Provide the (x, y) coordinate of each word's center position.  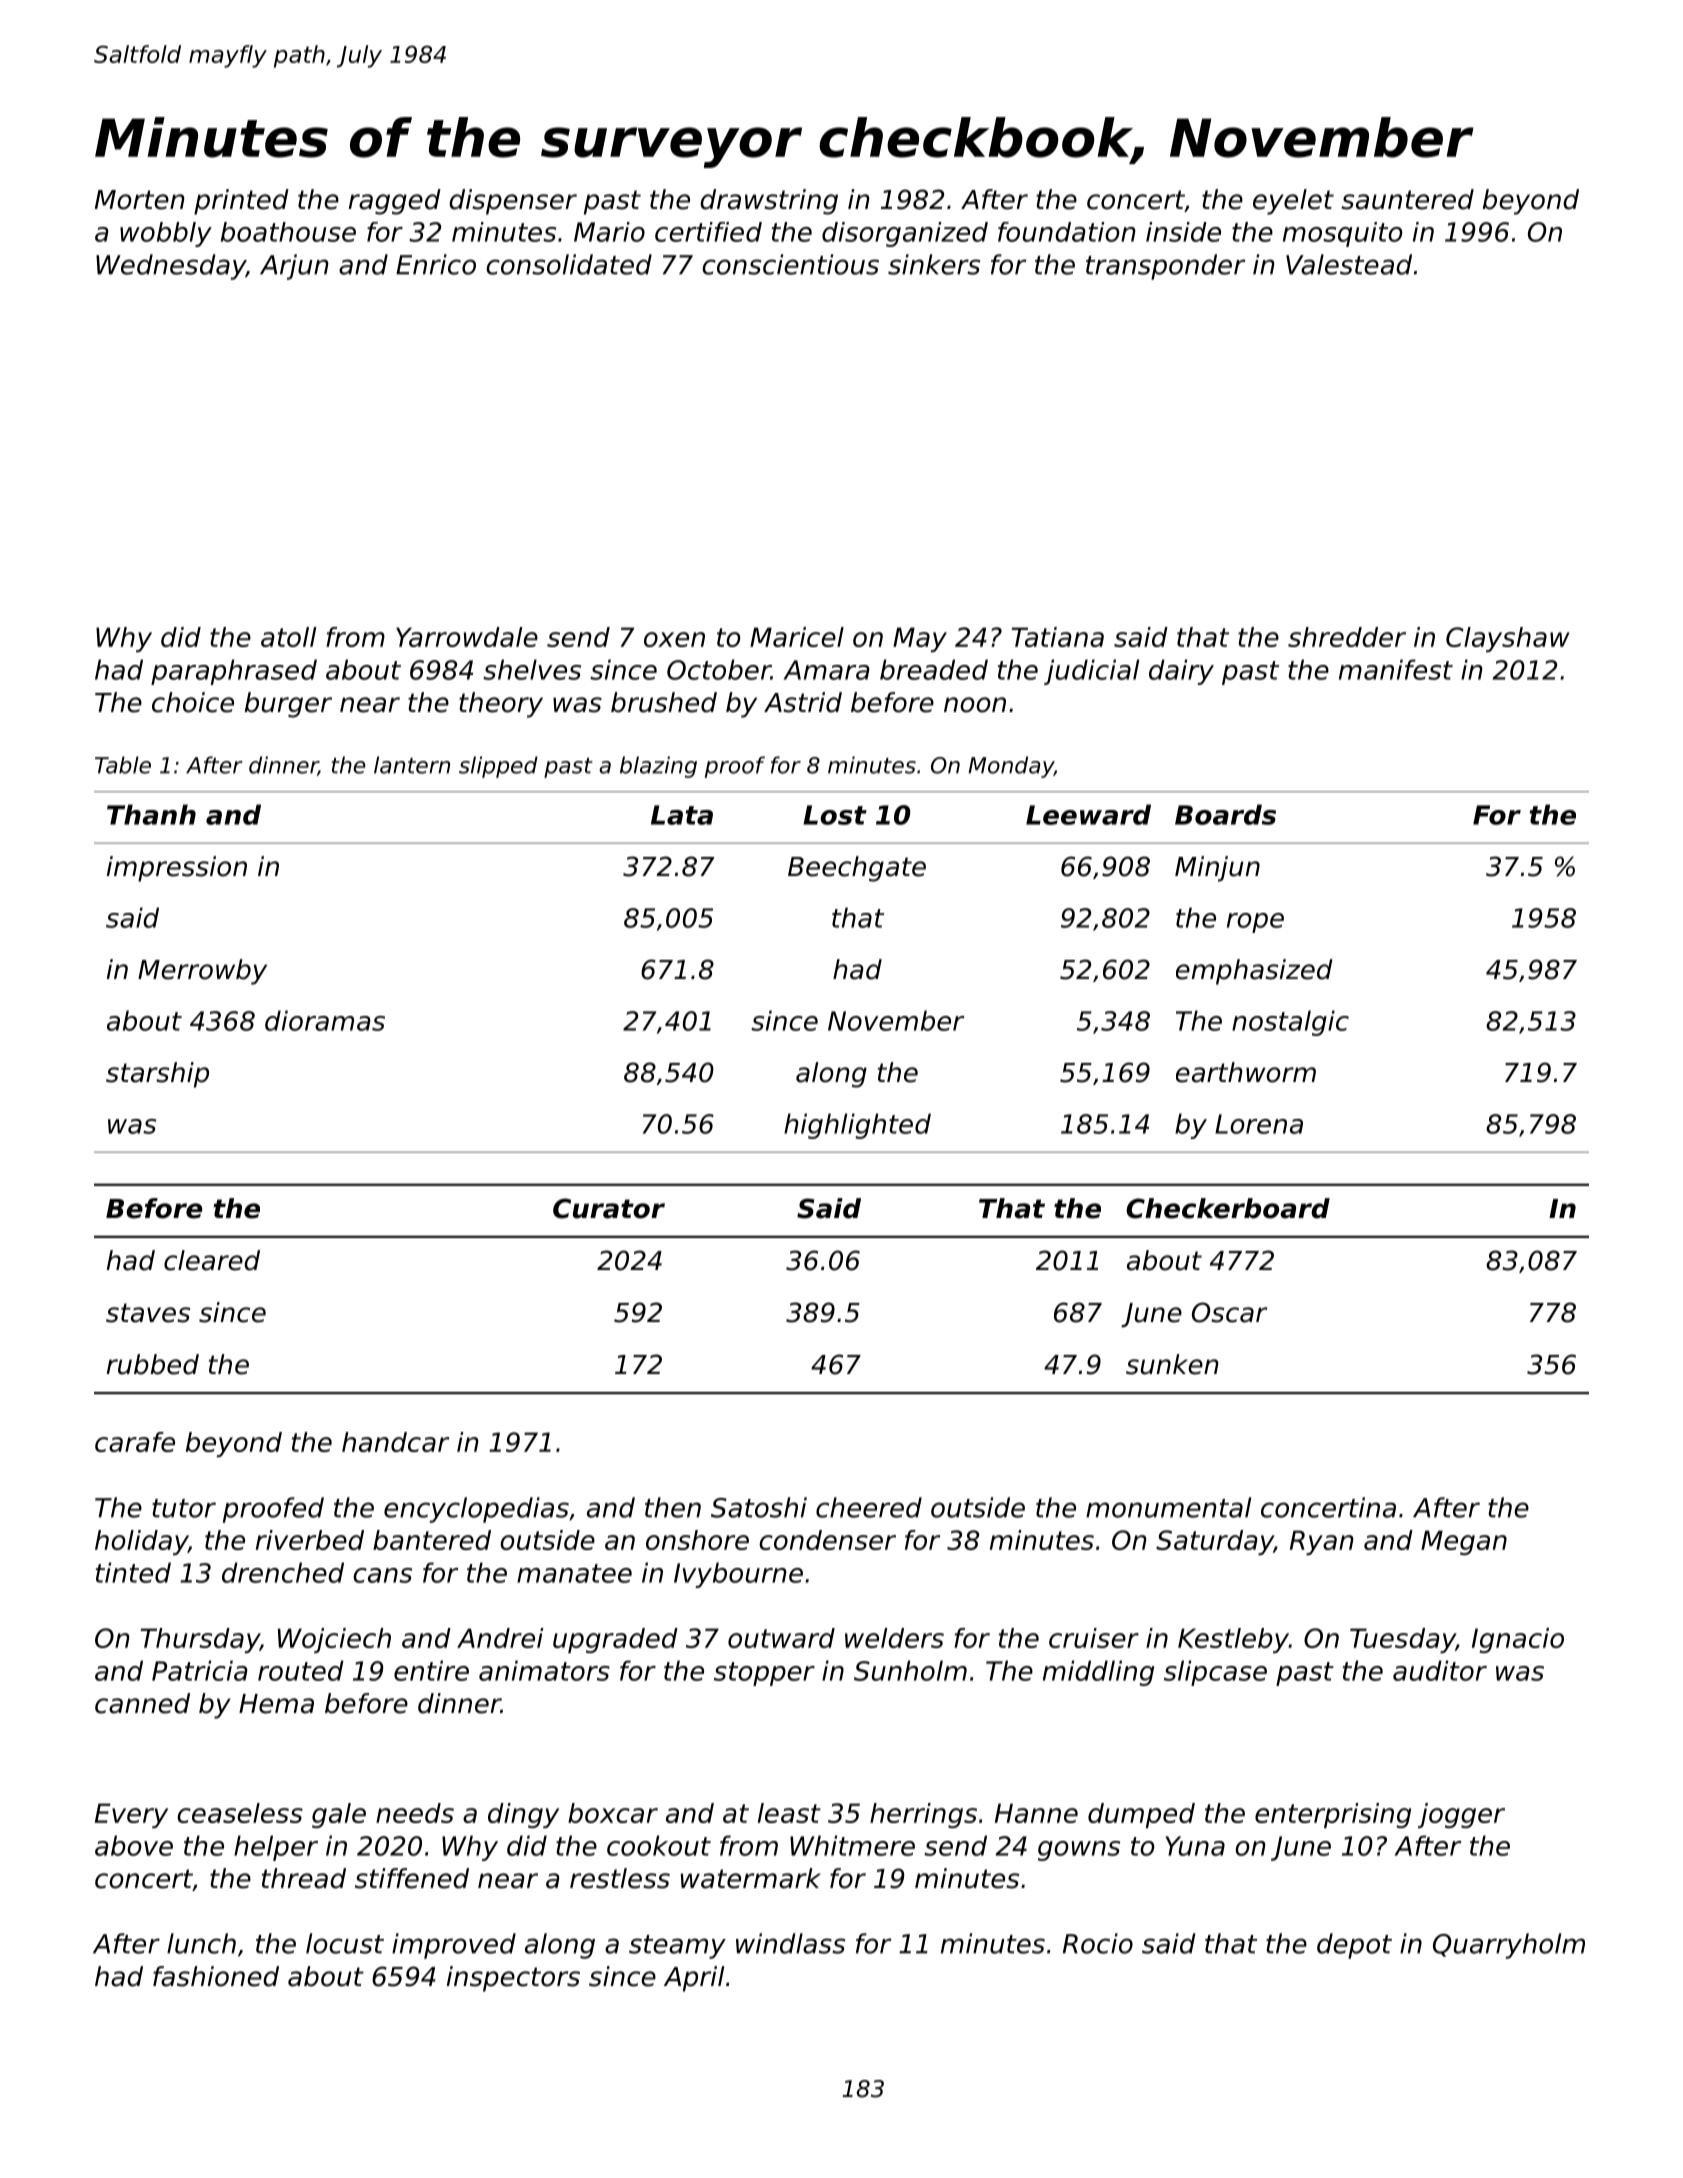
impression (177, 869)
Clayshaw (1508, 639)
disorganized (905, 234)
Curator (609, 1208)
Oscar (1229, 1312)
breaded (934, 669)
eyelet (1293, 202)
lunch (201, 1943)
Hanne (1036, 1813)
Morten (140, 200)
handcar (395, 1442)
